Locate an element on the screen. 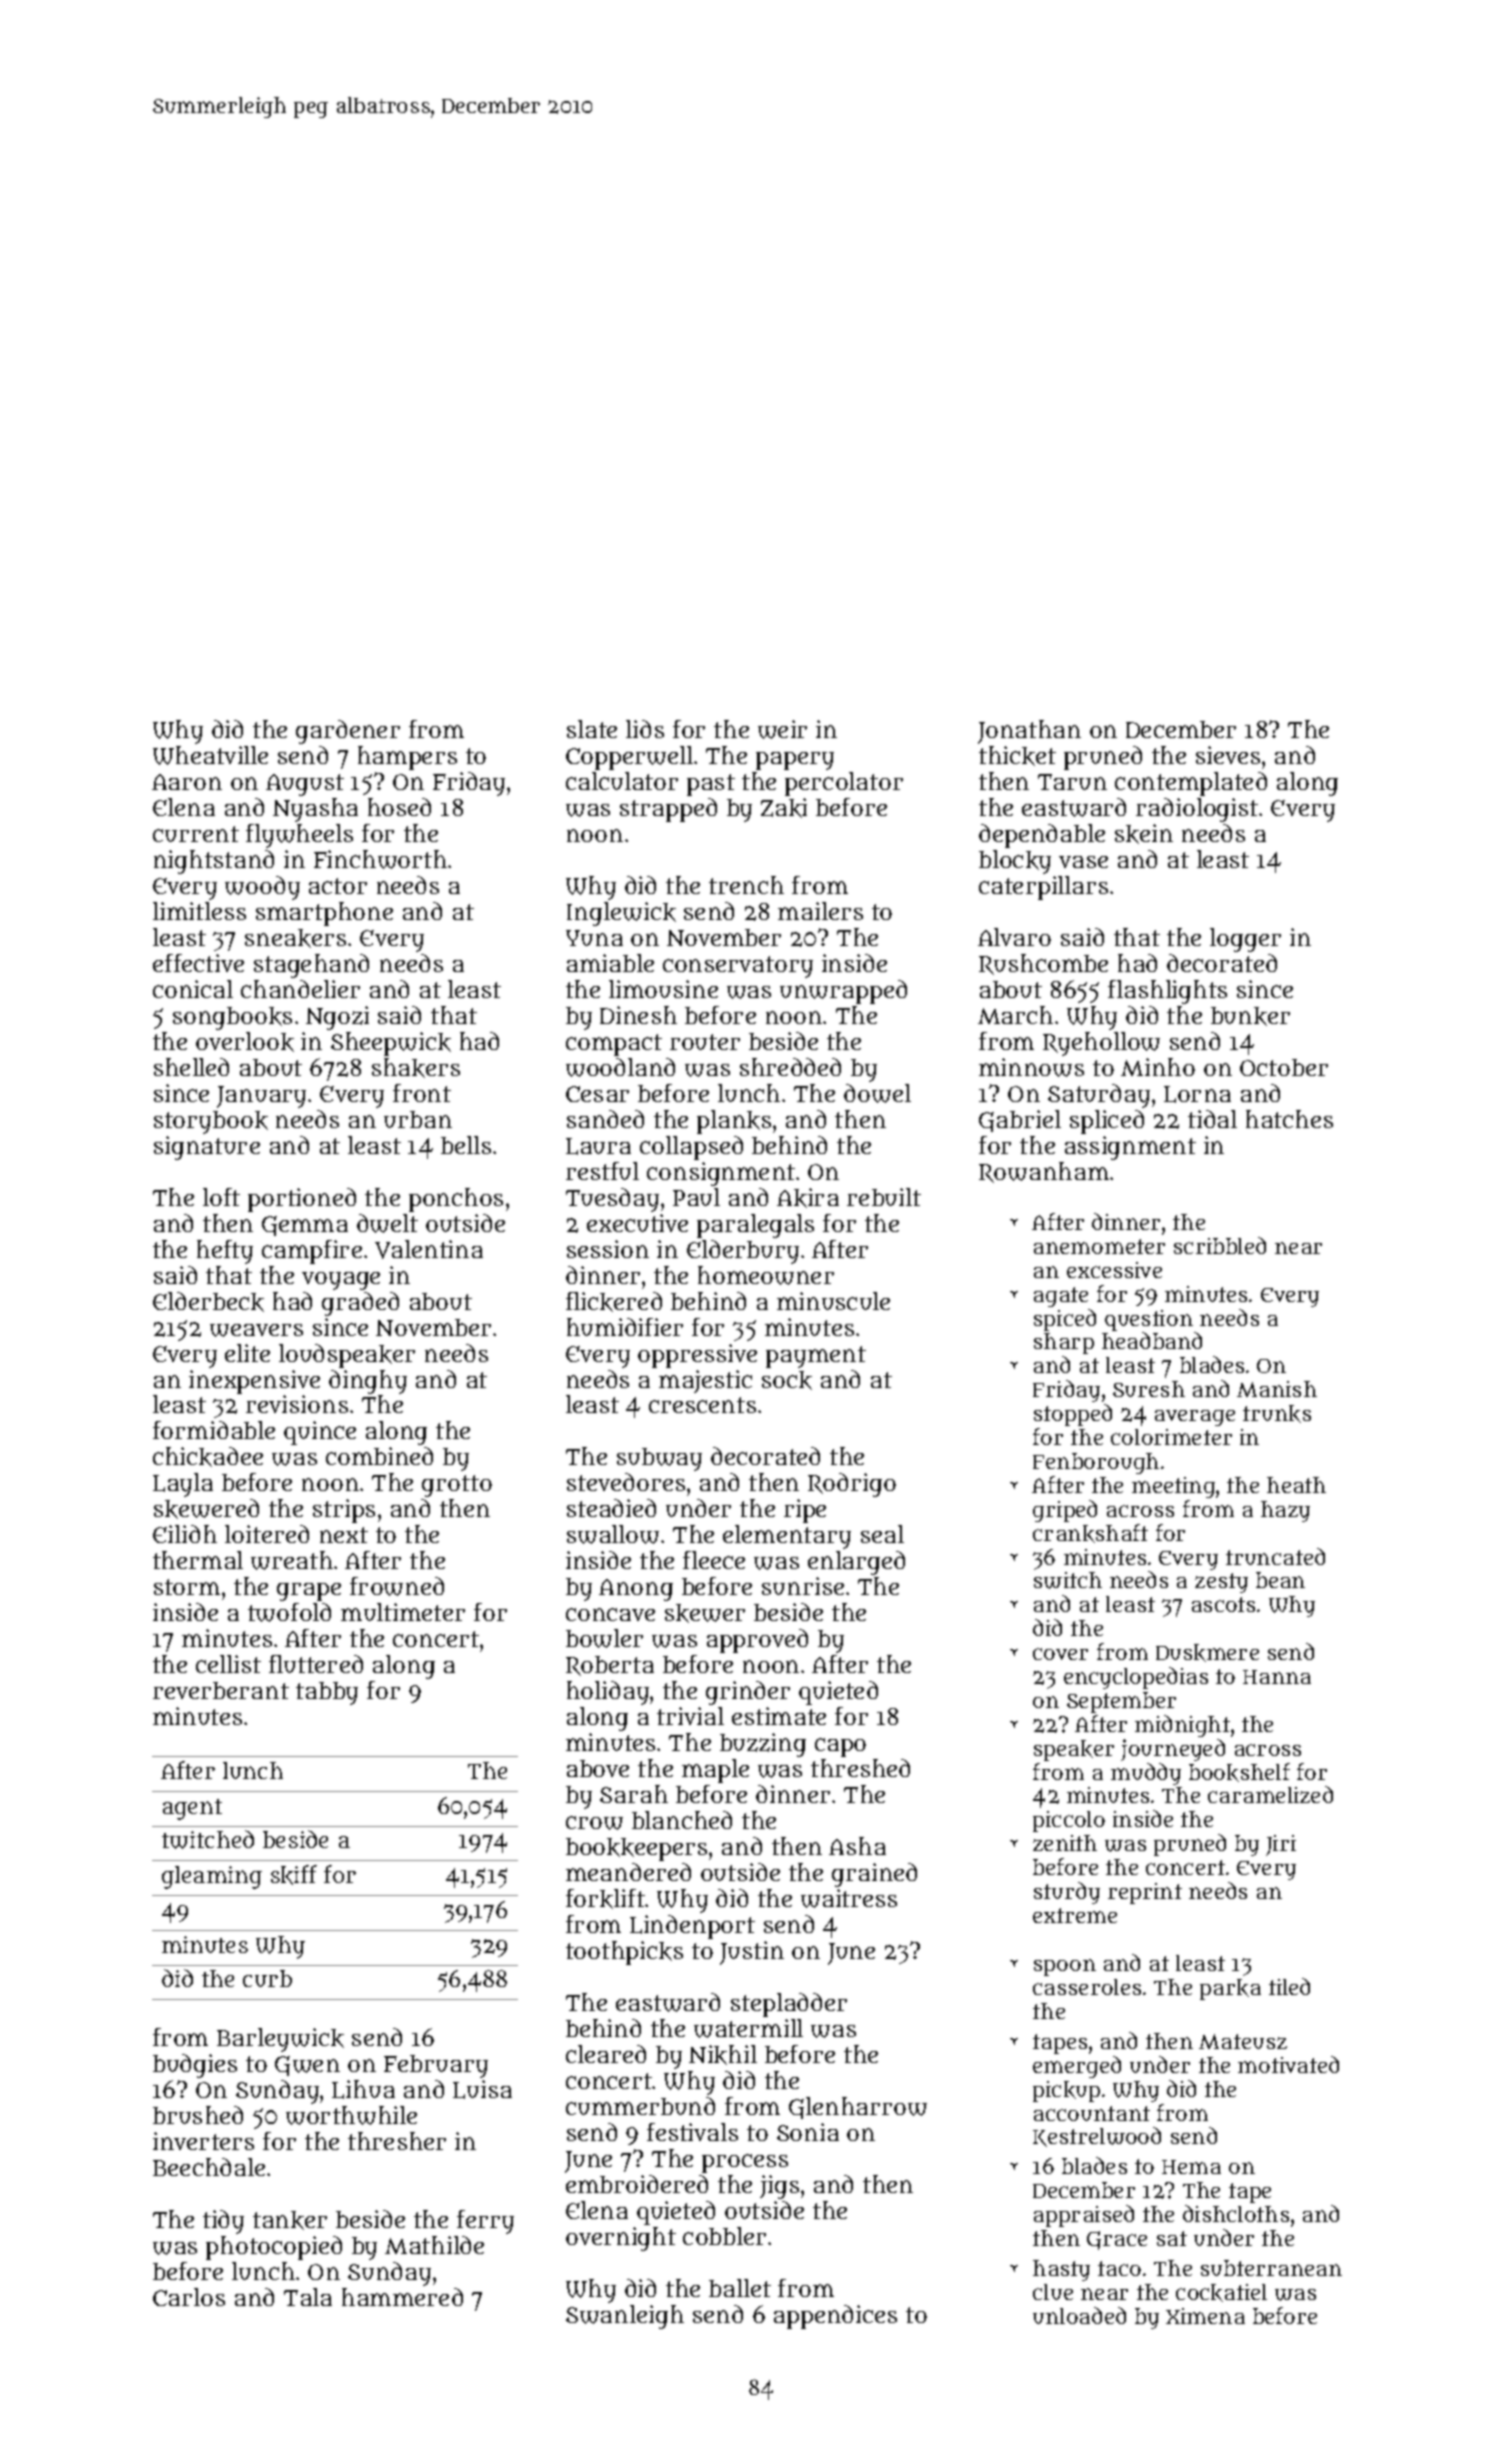 Image resolution: width=1496 pixels, height=2464 pixels. sieves is located at coordinates (1228, 755).
